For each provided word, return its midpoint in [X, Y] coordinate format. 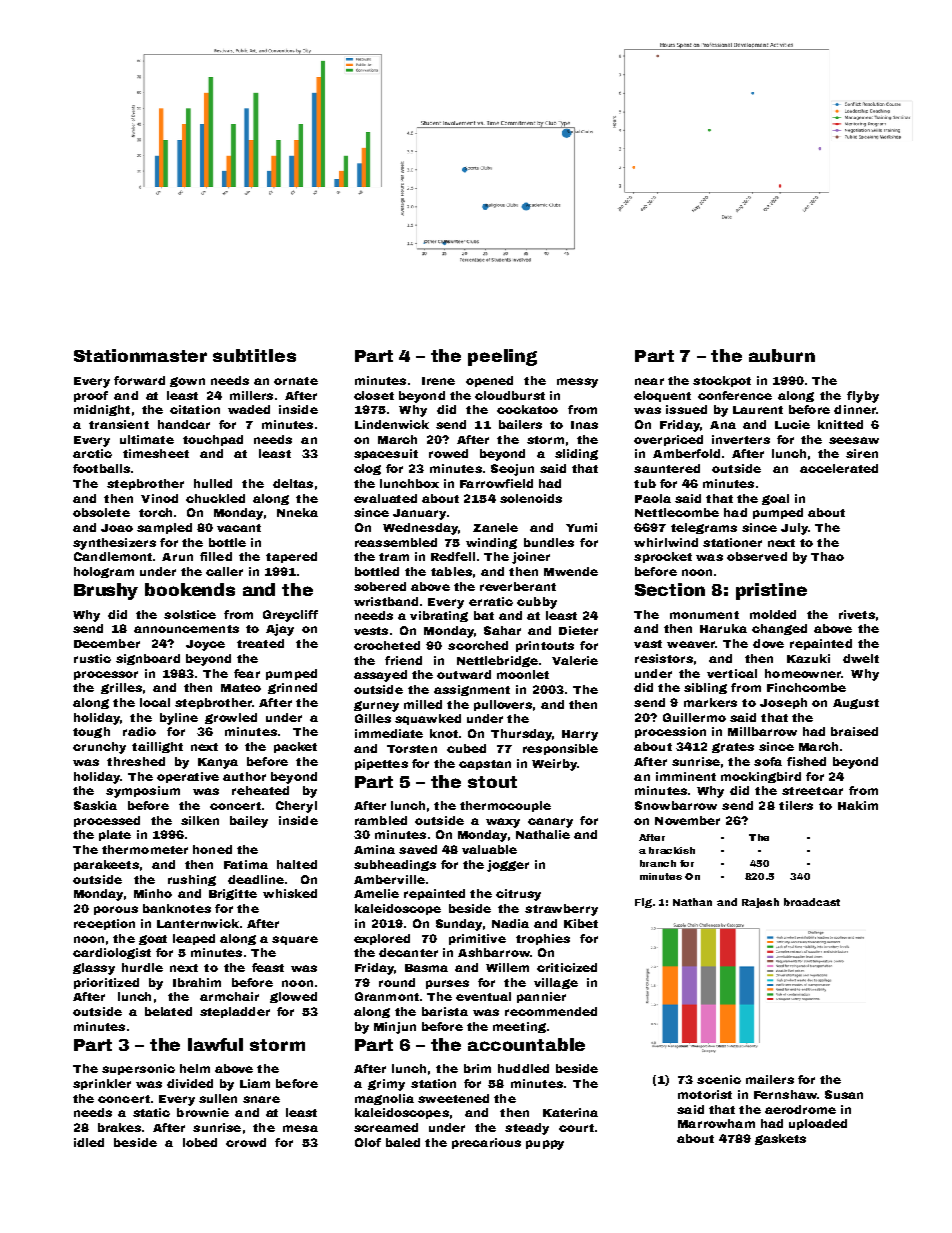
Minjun [395, 1028]
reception [104, 924]
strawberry [561, 910]
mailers [770, 1079]
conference [735, 395]
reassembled [396, 542]
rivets [857, 614]
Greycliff [290, 616]
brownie [203, 1112]
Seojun [512, 470]
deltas [293, 483]
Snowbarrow [676, 805]
